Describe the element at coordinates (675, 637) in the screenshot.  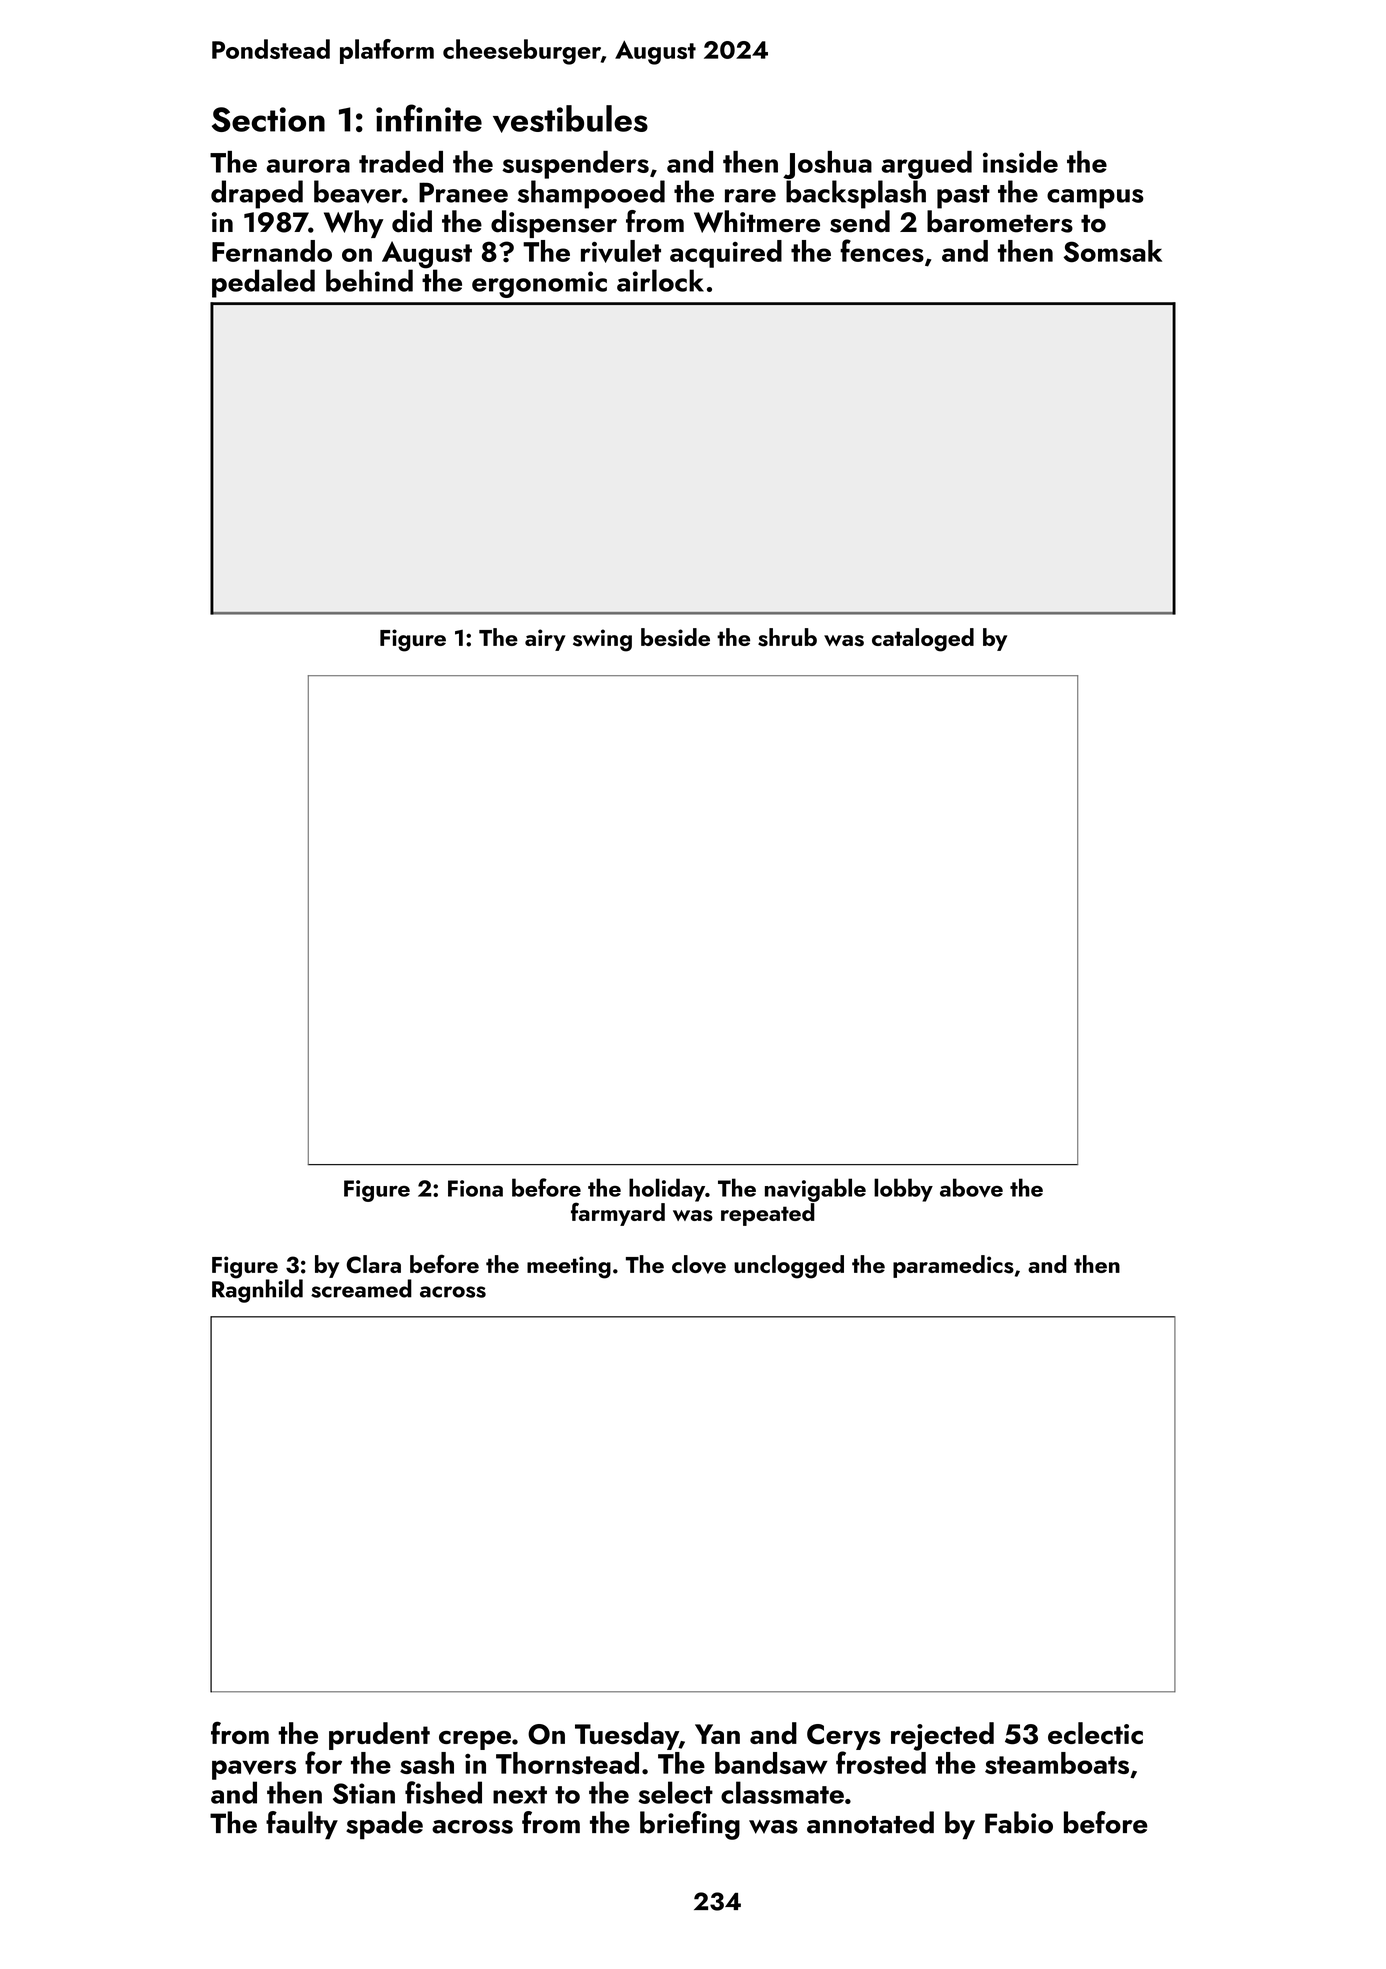
I see `beside` at that location.
